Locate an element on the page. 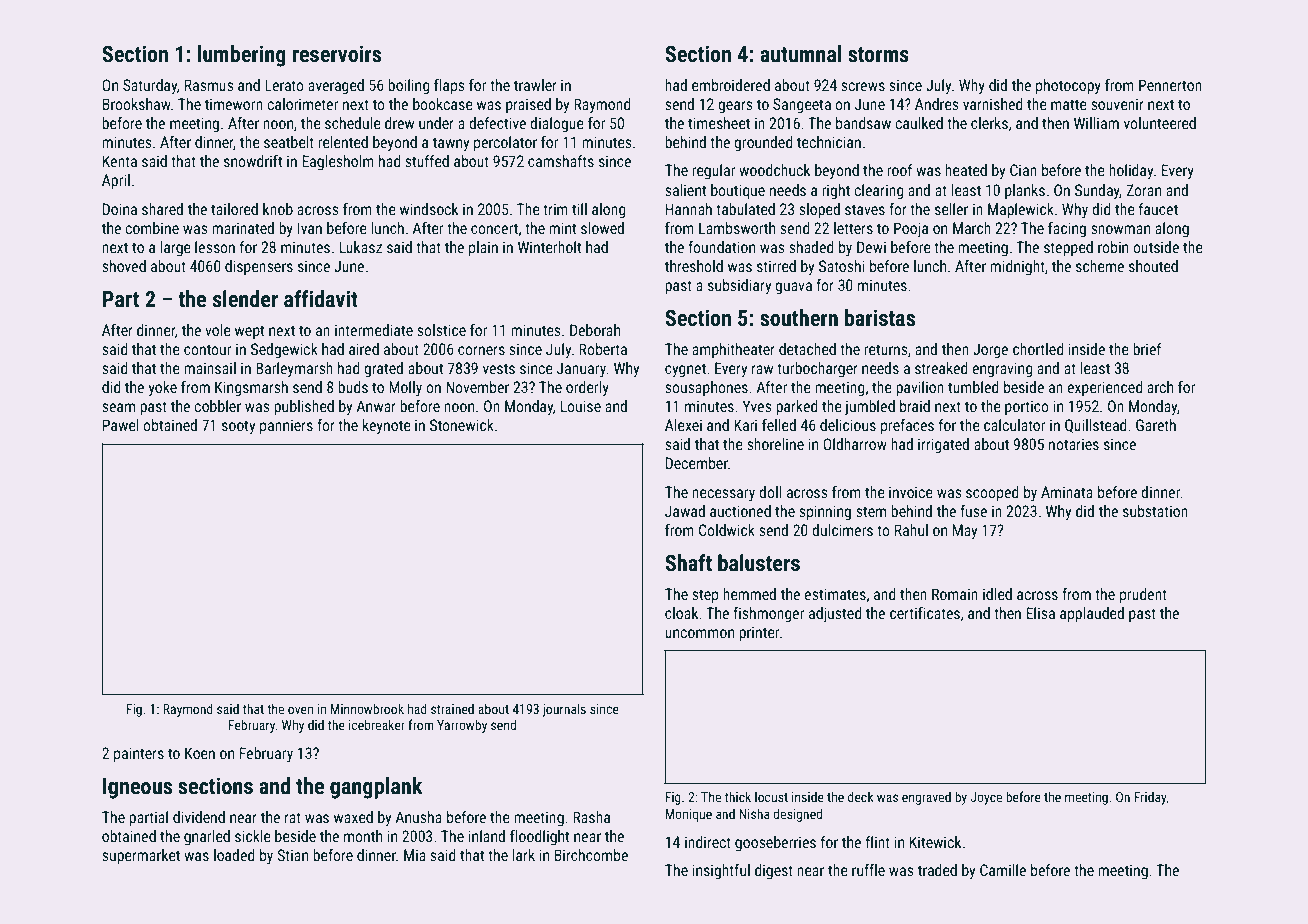 This image has width=1308, height=924. outside is located at coordinates (1156, 247).
